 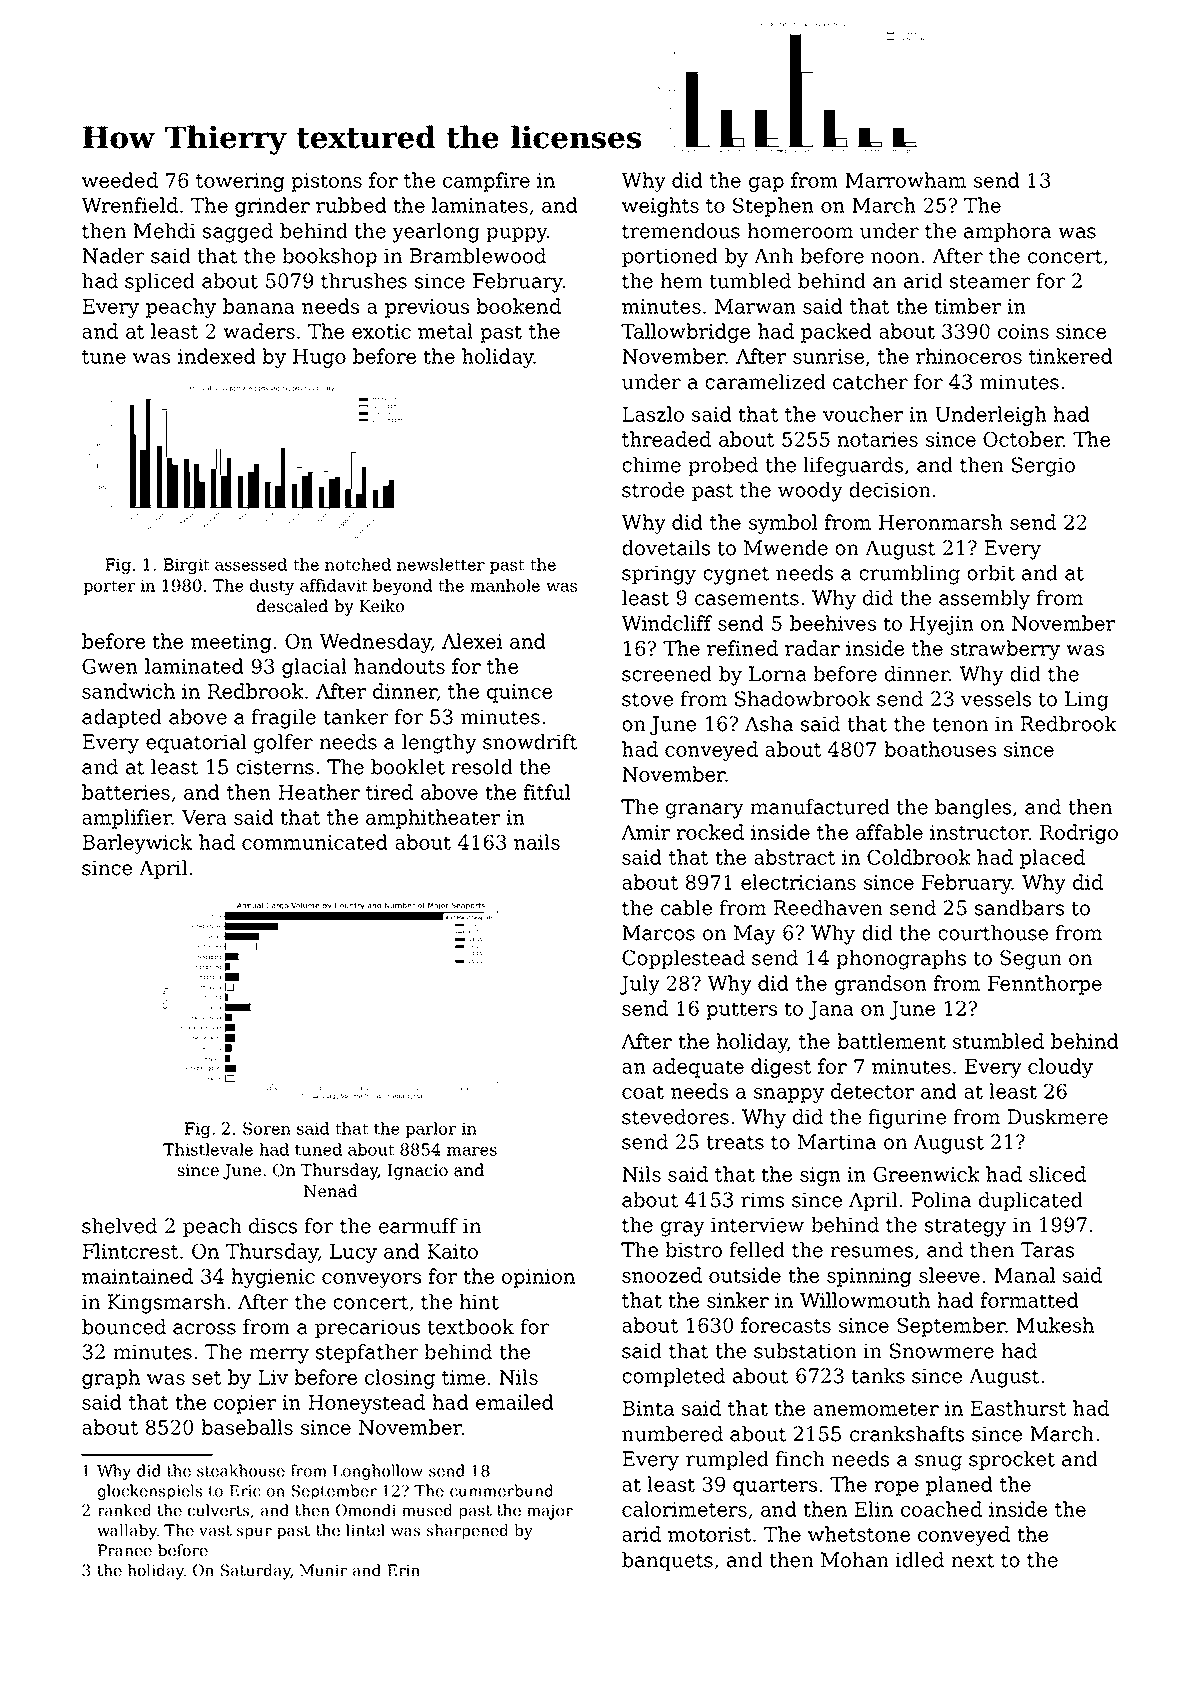 What do you see at coordinates (828, 908) in the image?
I see `Reedhaven` at bounding box center [828, 908].
